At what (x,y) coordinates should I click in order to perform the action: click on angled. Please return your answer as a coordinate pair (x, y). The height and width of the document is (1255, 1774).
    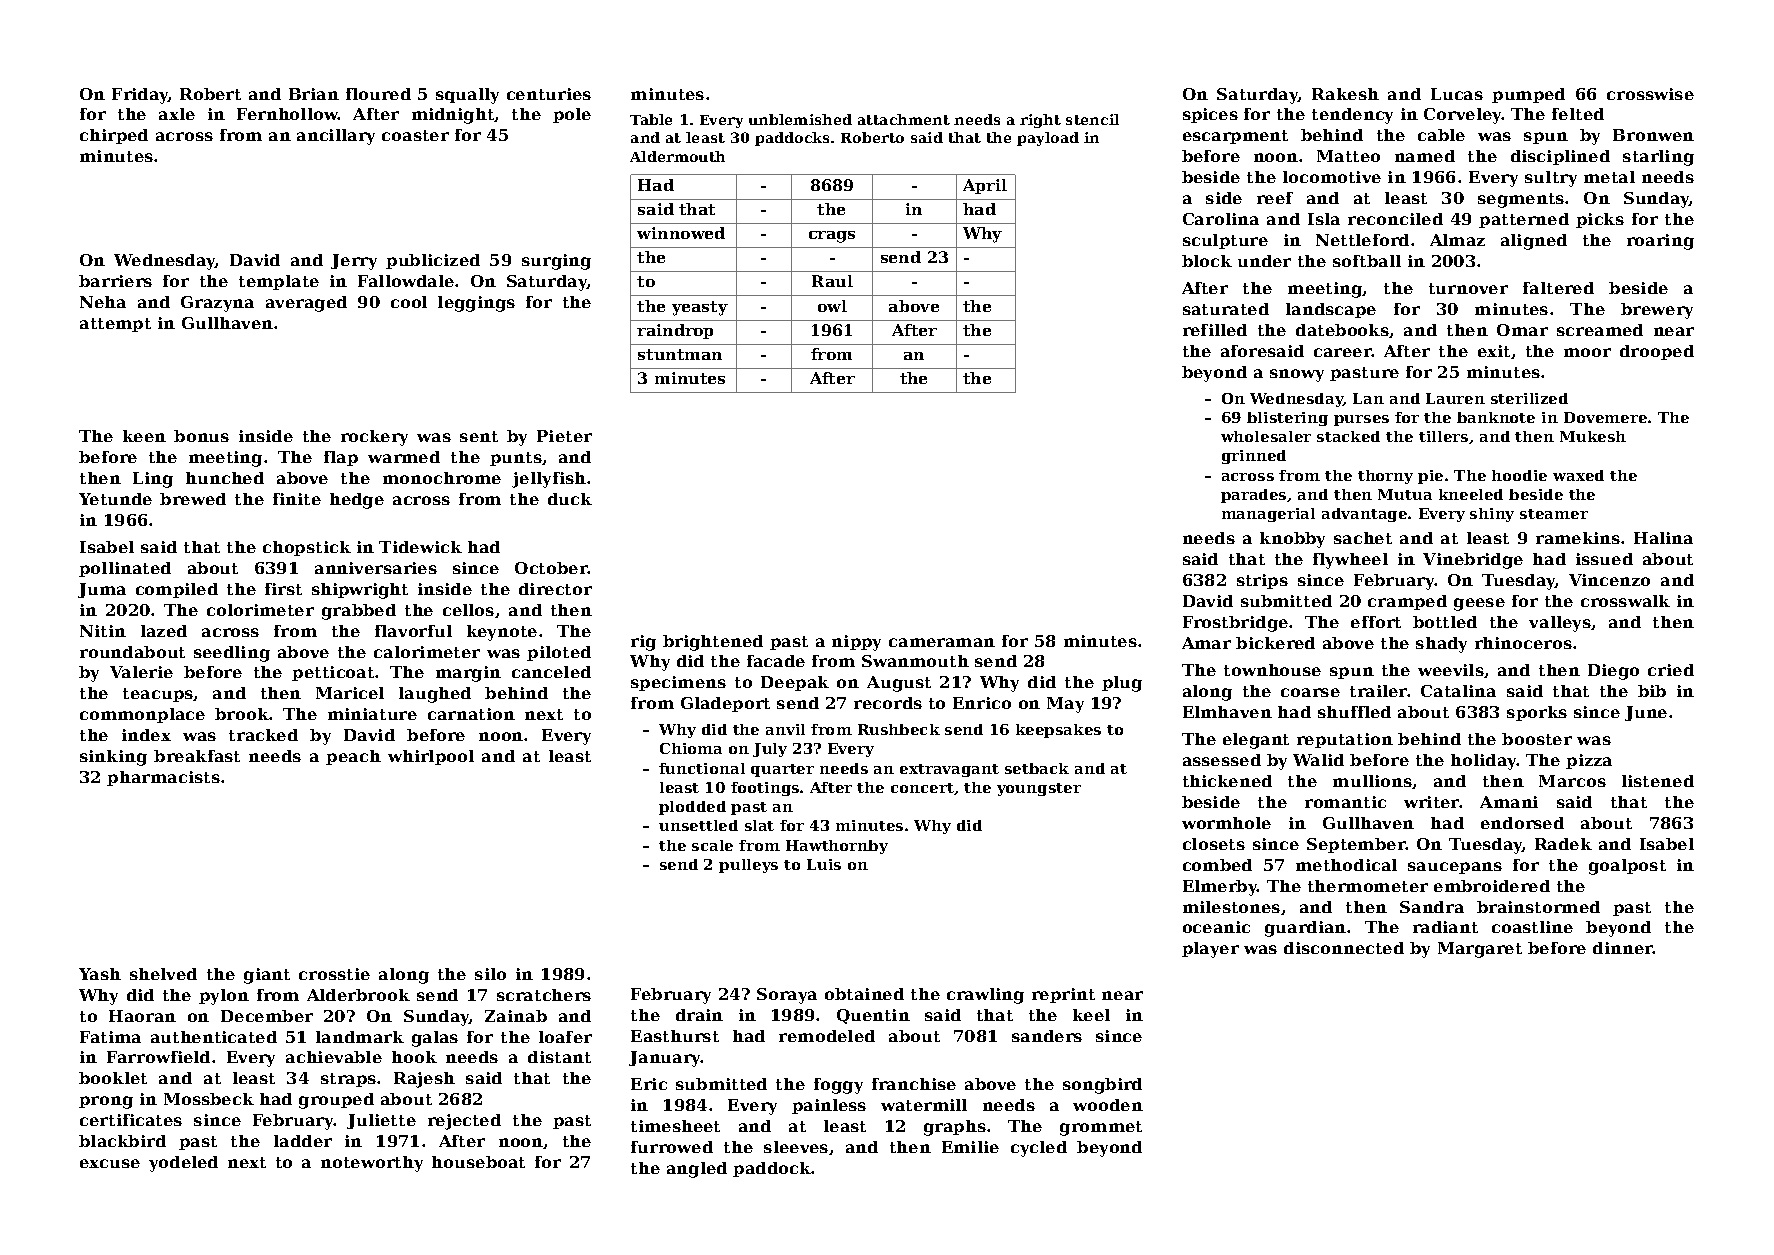
    Looking at the image, I should click on (697, 1170).
